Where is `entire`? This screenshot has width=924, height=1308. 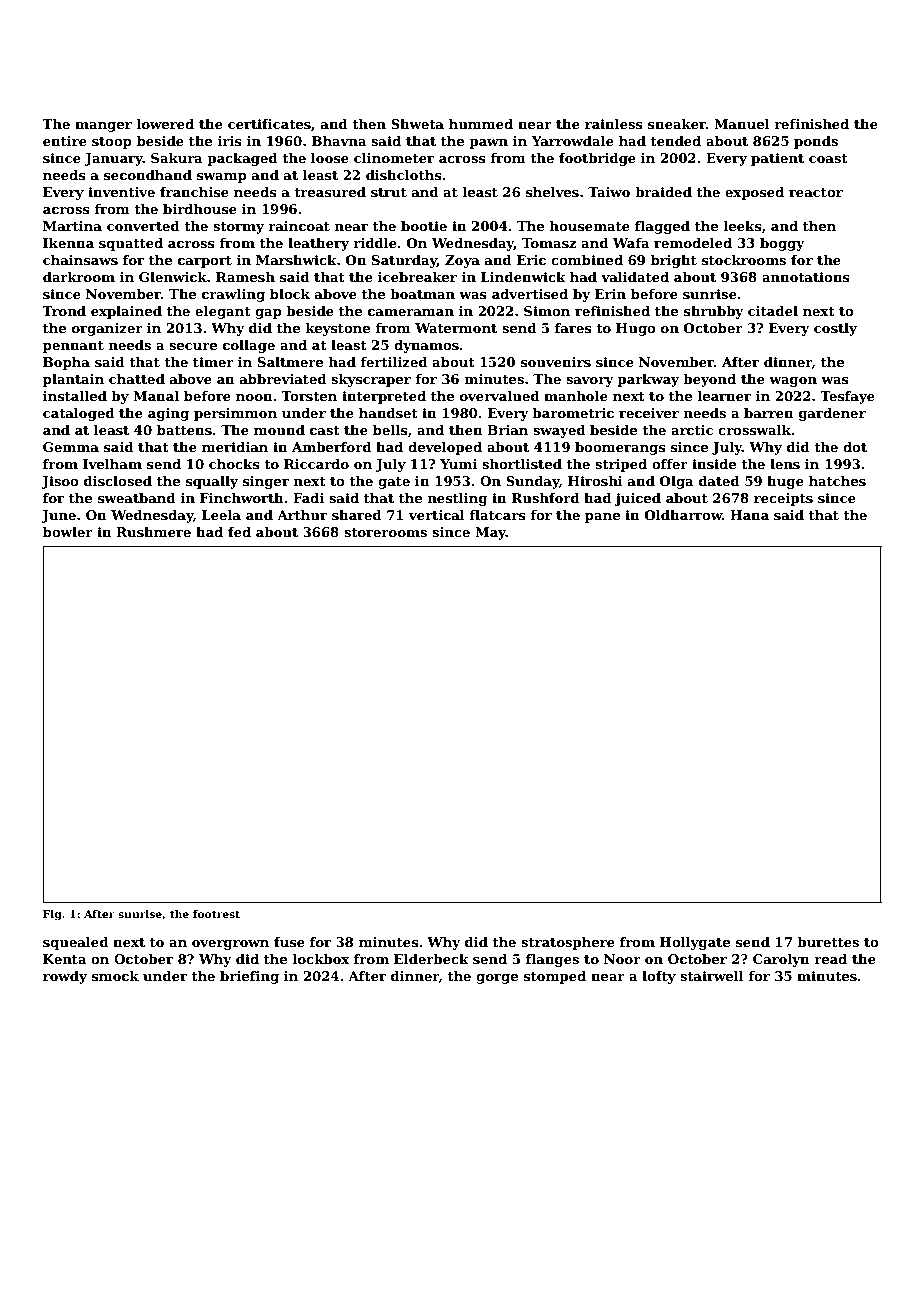
entire is located at coordinates (65, 141).
